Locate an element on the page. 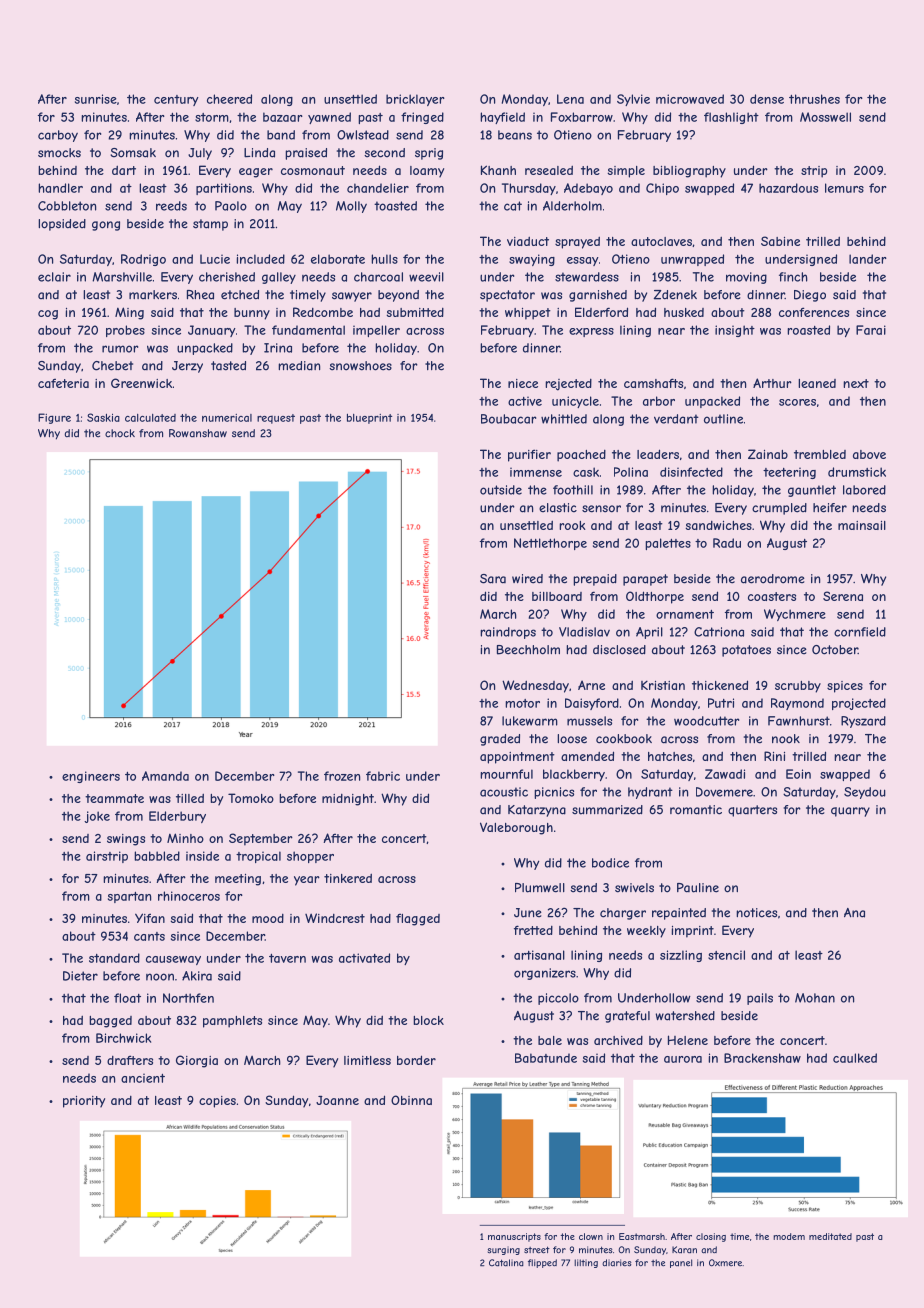 This image has width=924, height=1308. engineers is located at coordinates (91, 777).
